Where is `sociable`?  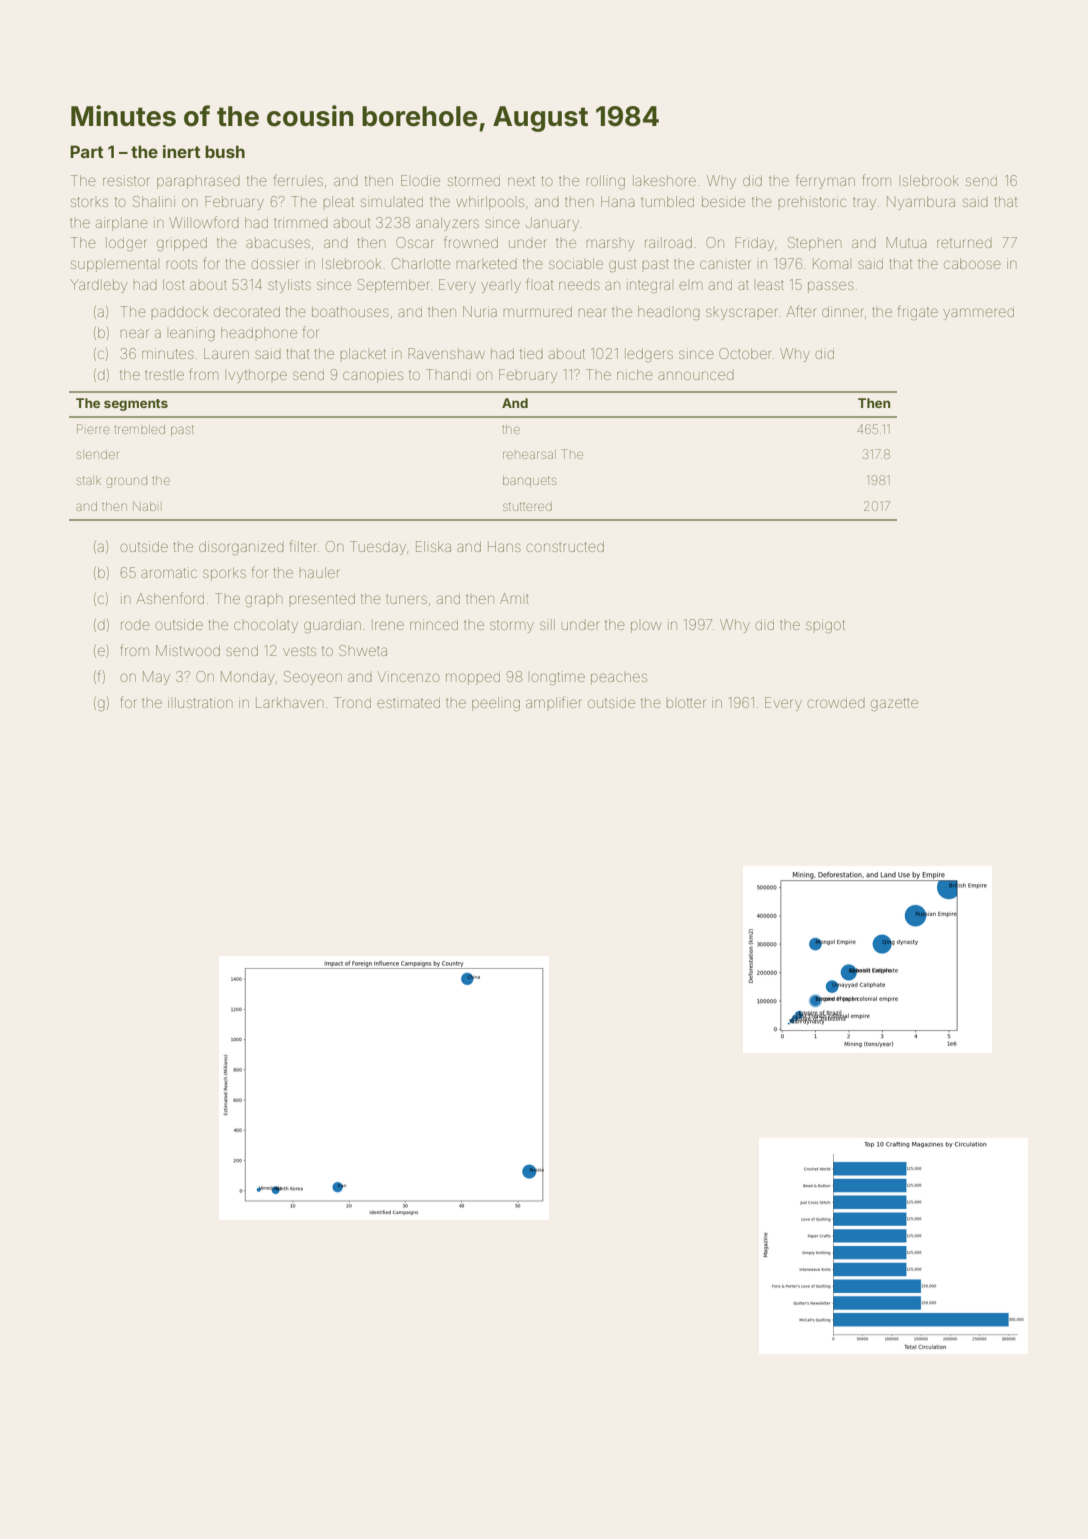
sociable is located at coordinates (576, 263).
